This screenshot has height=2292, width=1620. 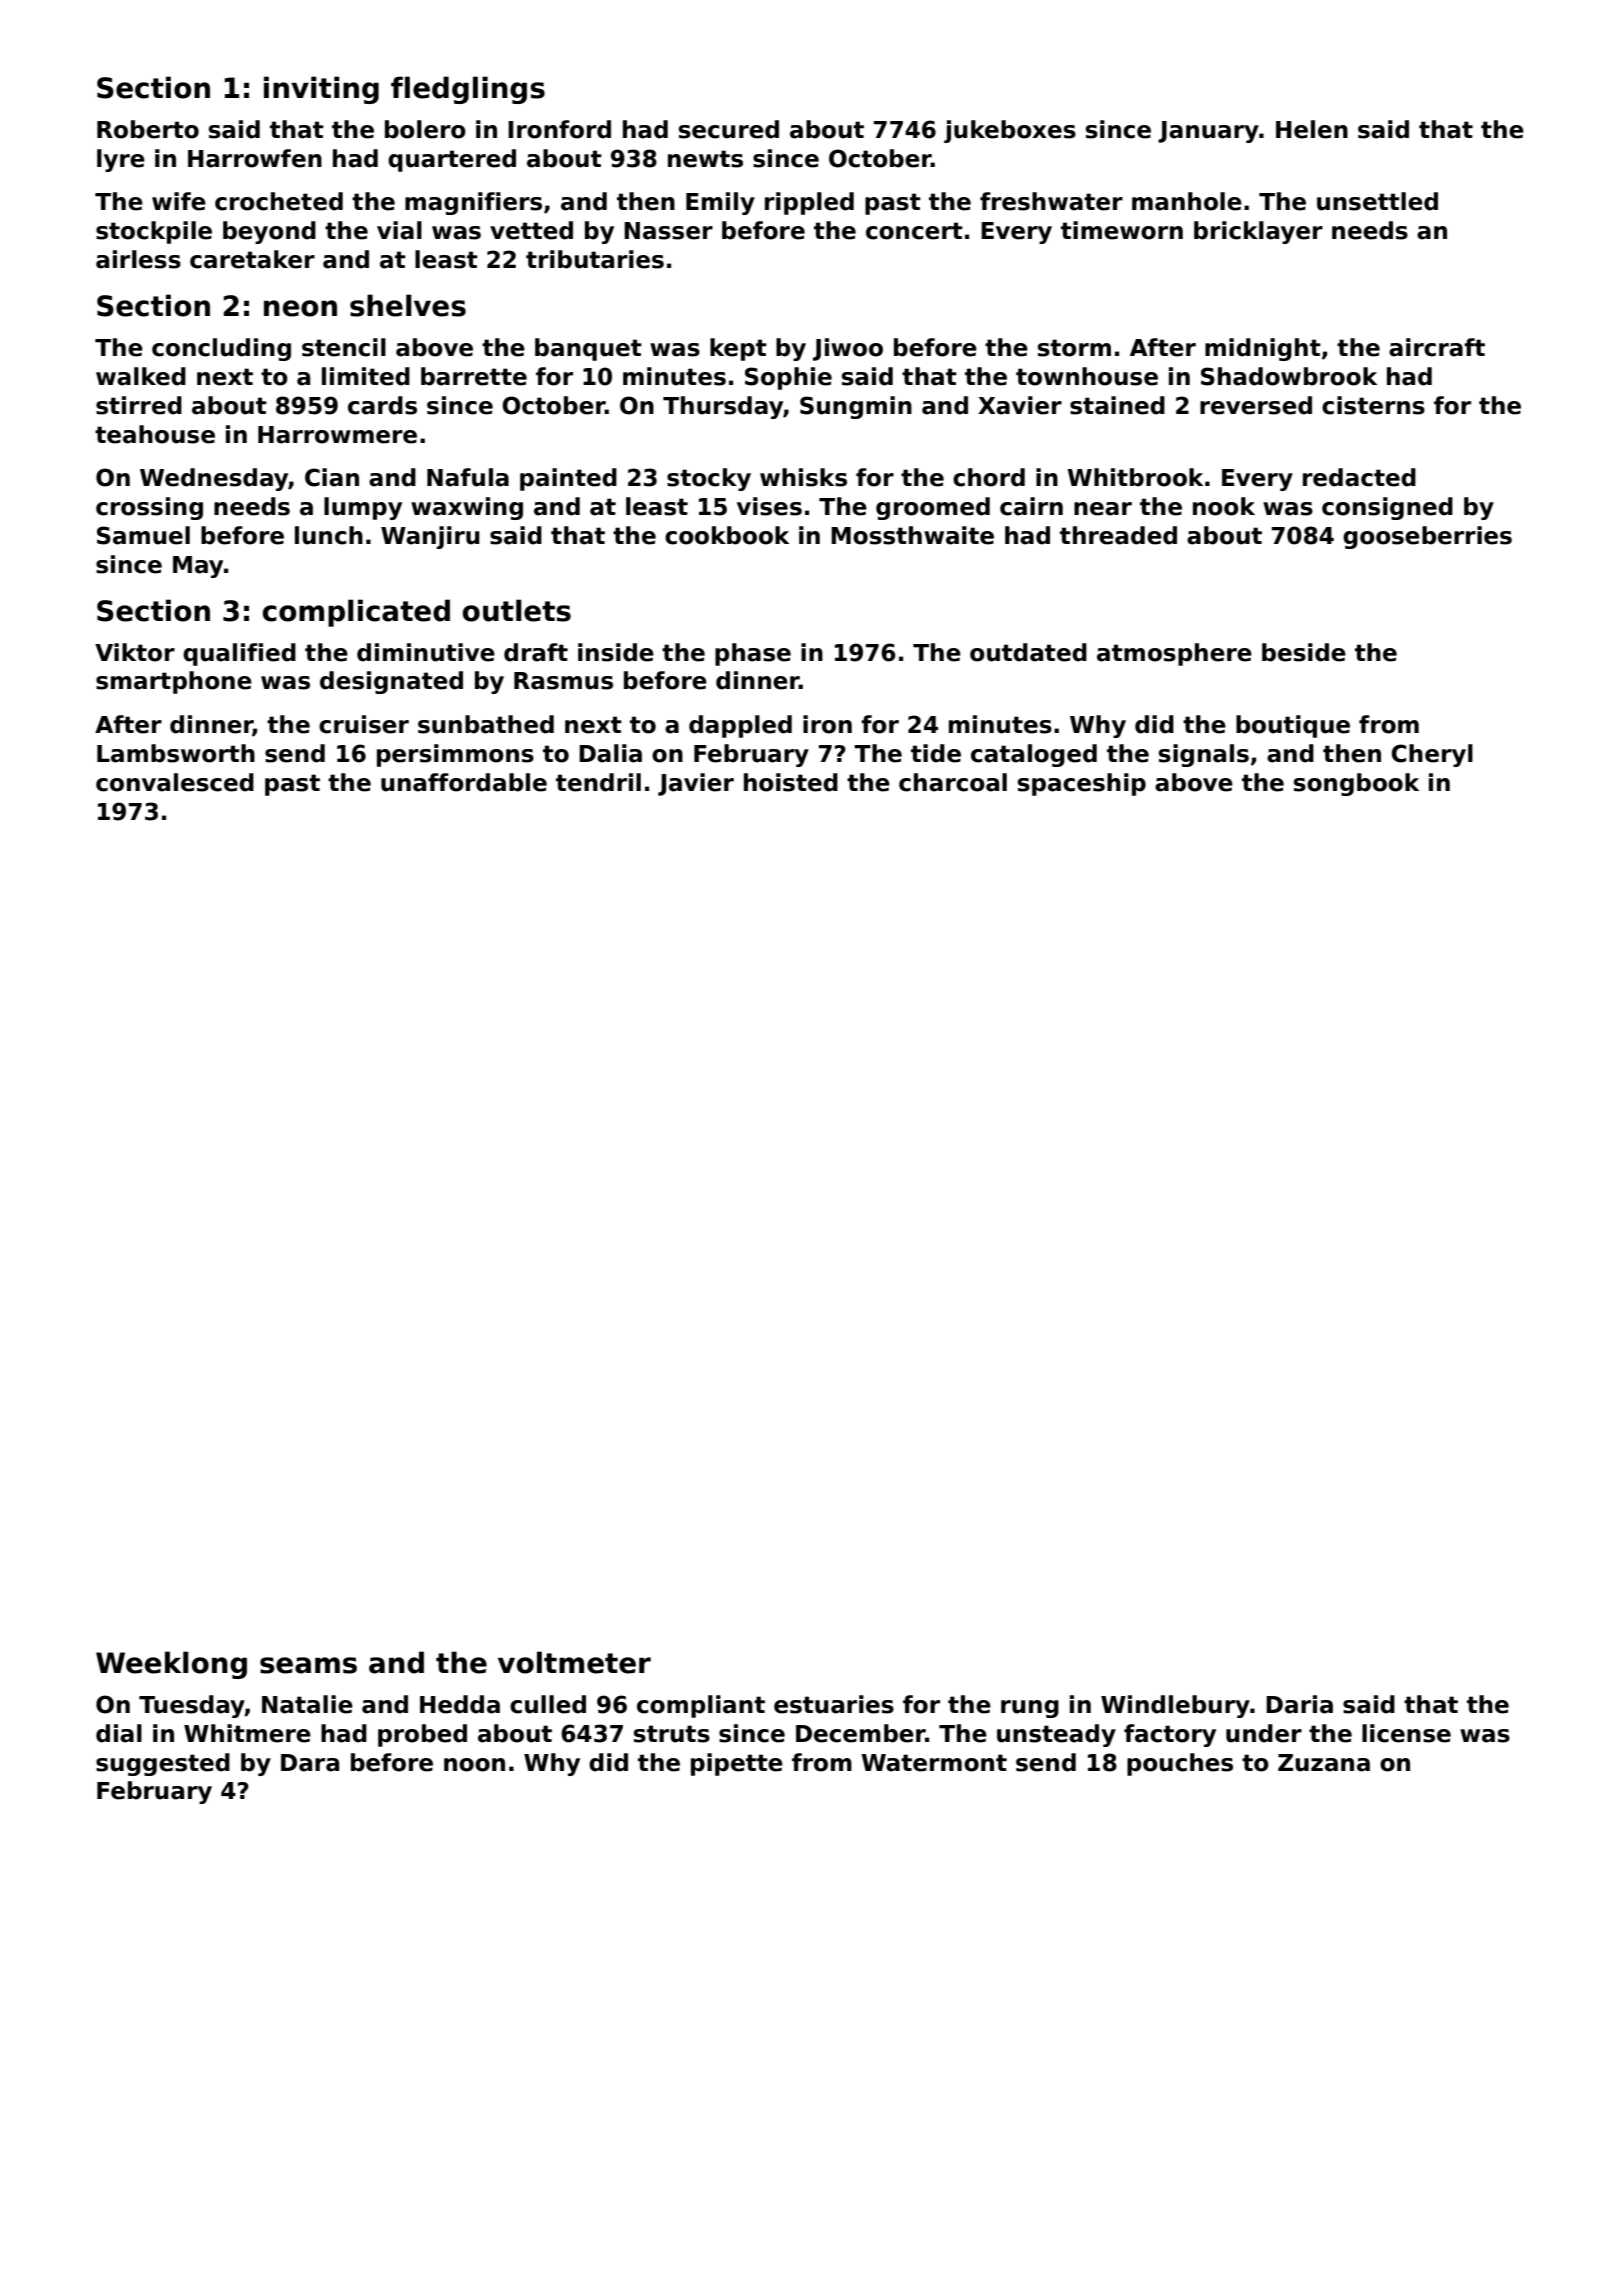 I want to click on spaceship, so click(x=1082, y=784).
